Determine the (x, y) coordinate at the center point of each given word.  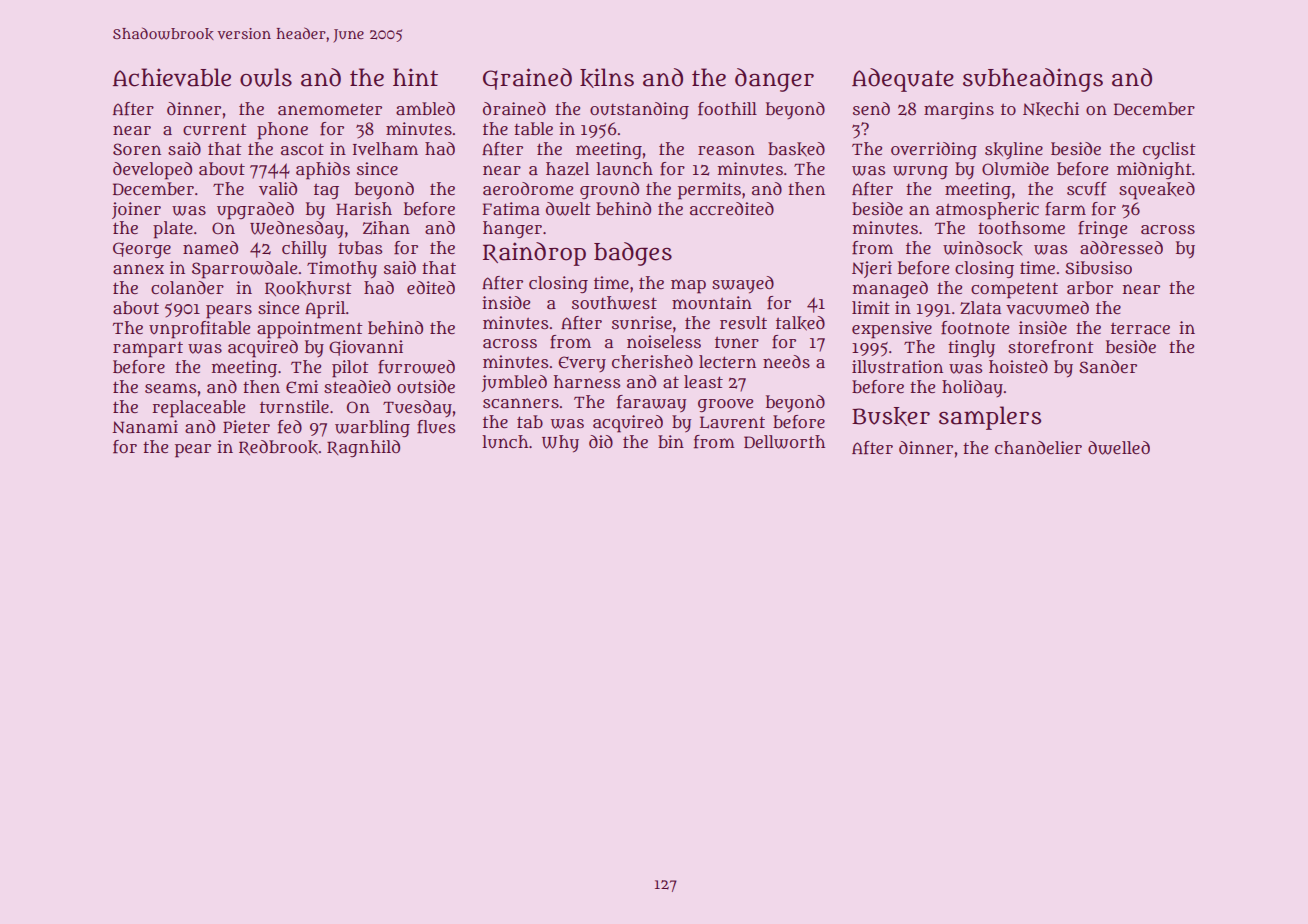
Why (560, 444)
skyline (1014, 150)
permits (709, 191)
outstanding (639, 110)
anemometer (330, 109)
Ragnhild (363, 448)
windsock (983, 248)
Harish (364, 208)
